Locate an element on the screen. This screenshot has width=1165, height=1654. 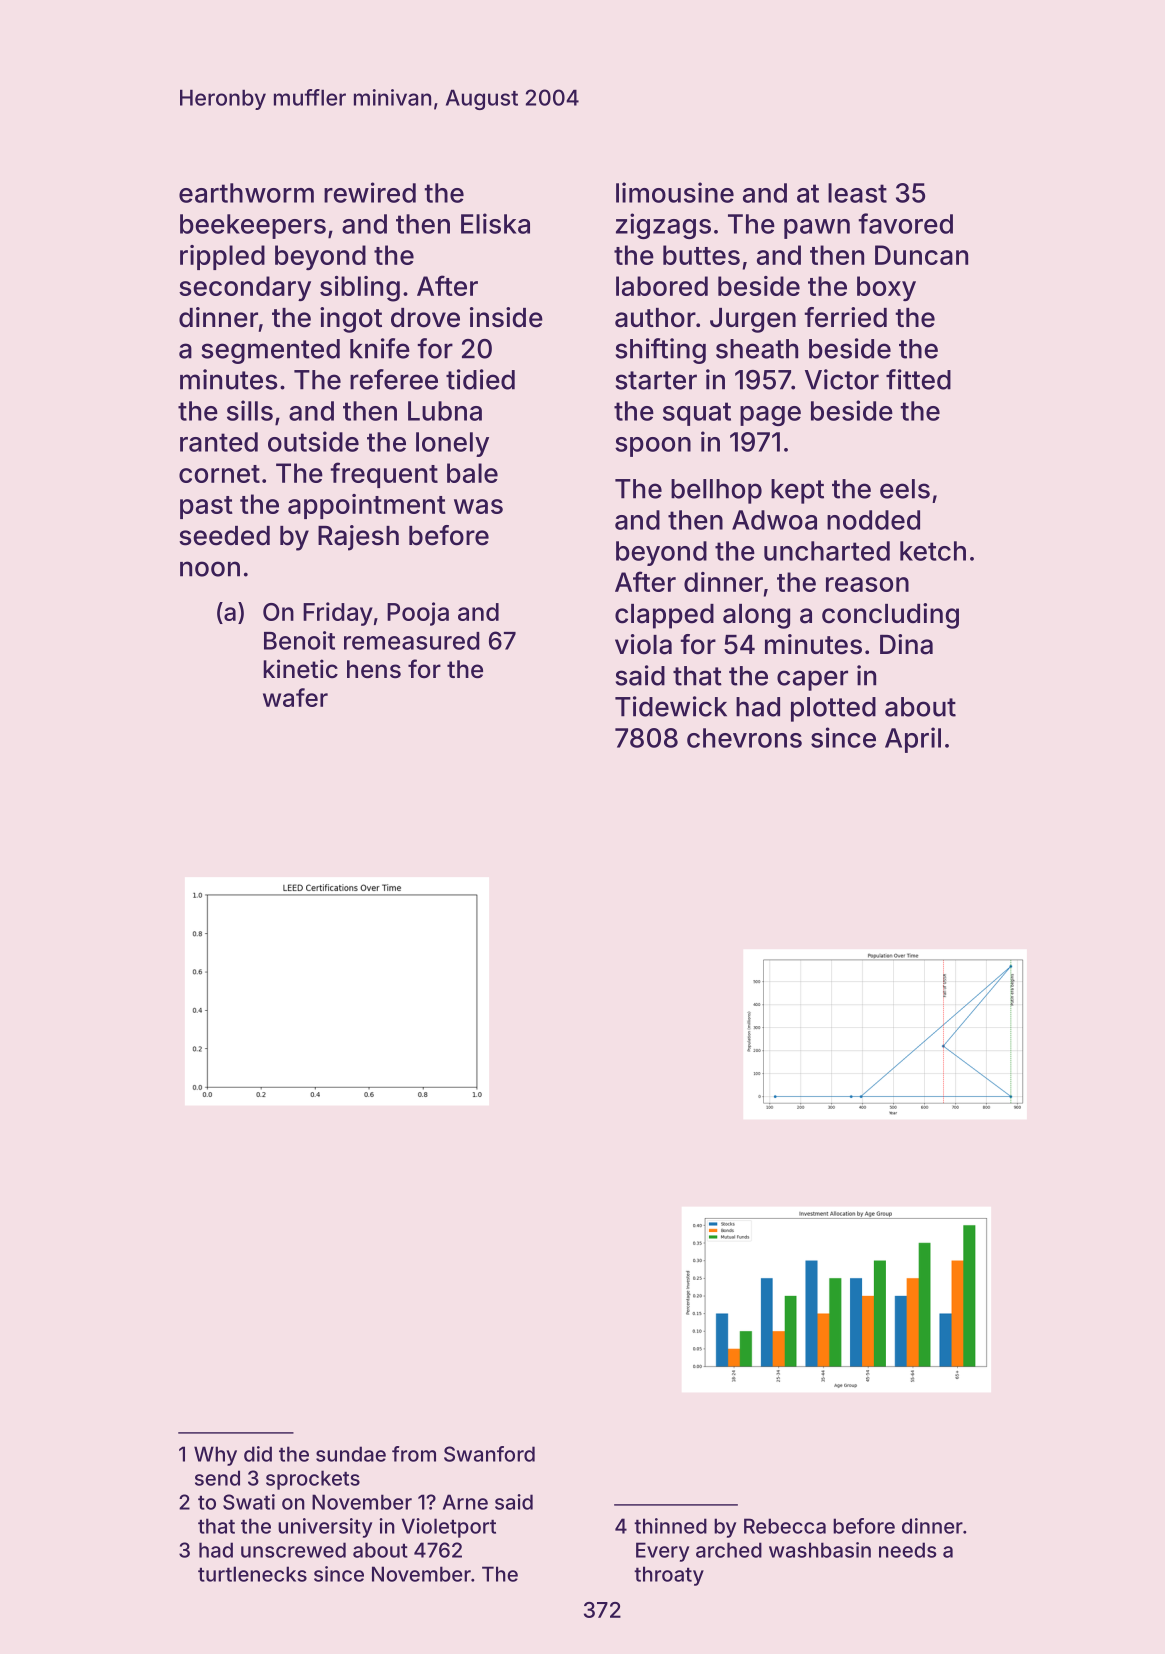
rewired is located at coordinates (370, 192).
